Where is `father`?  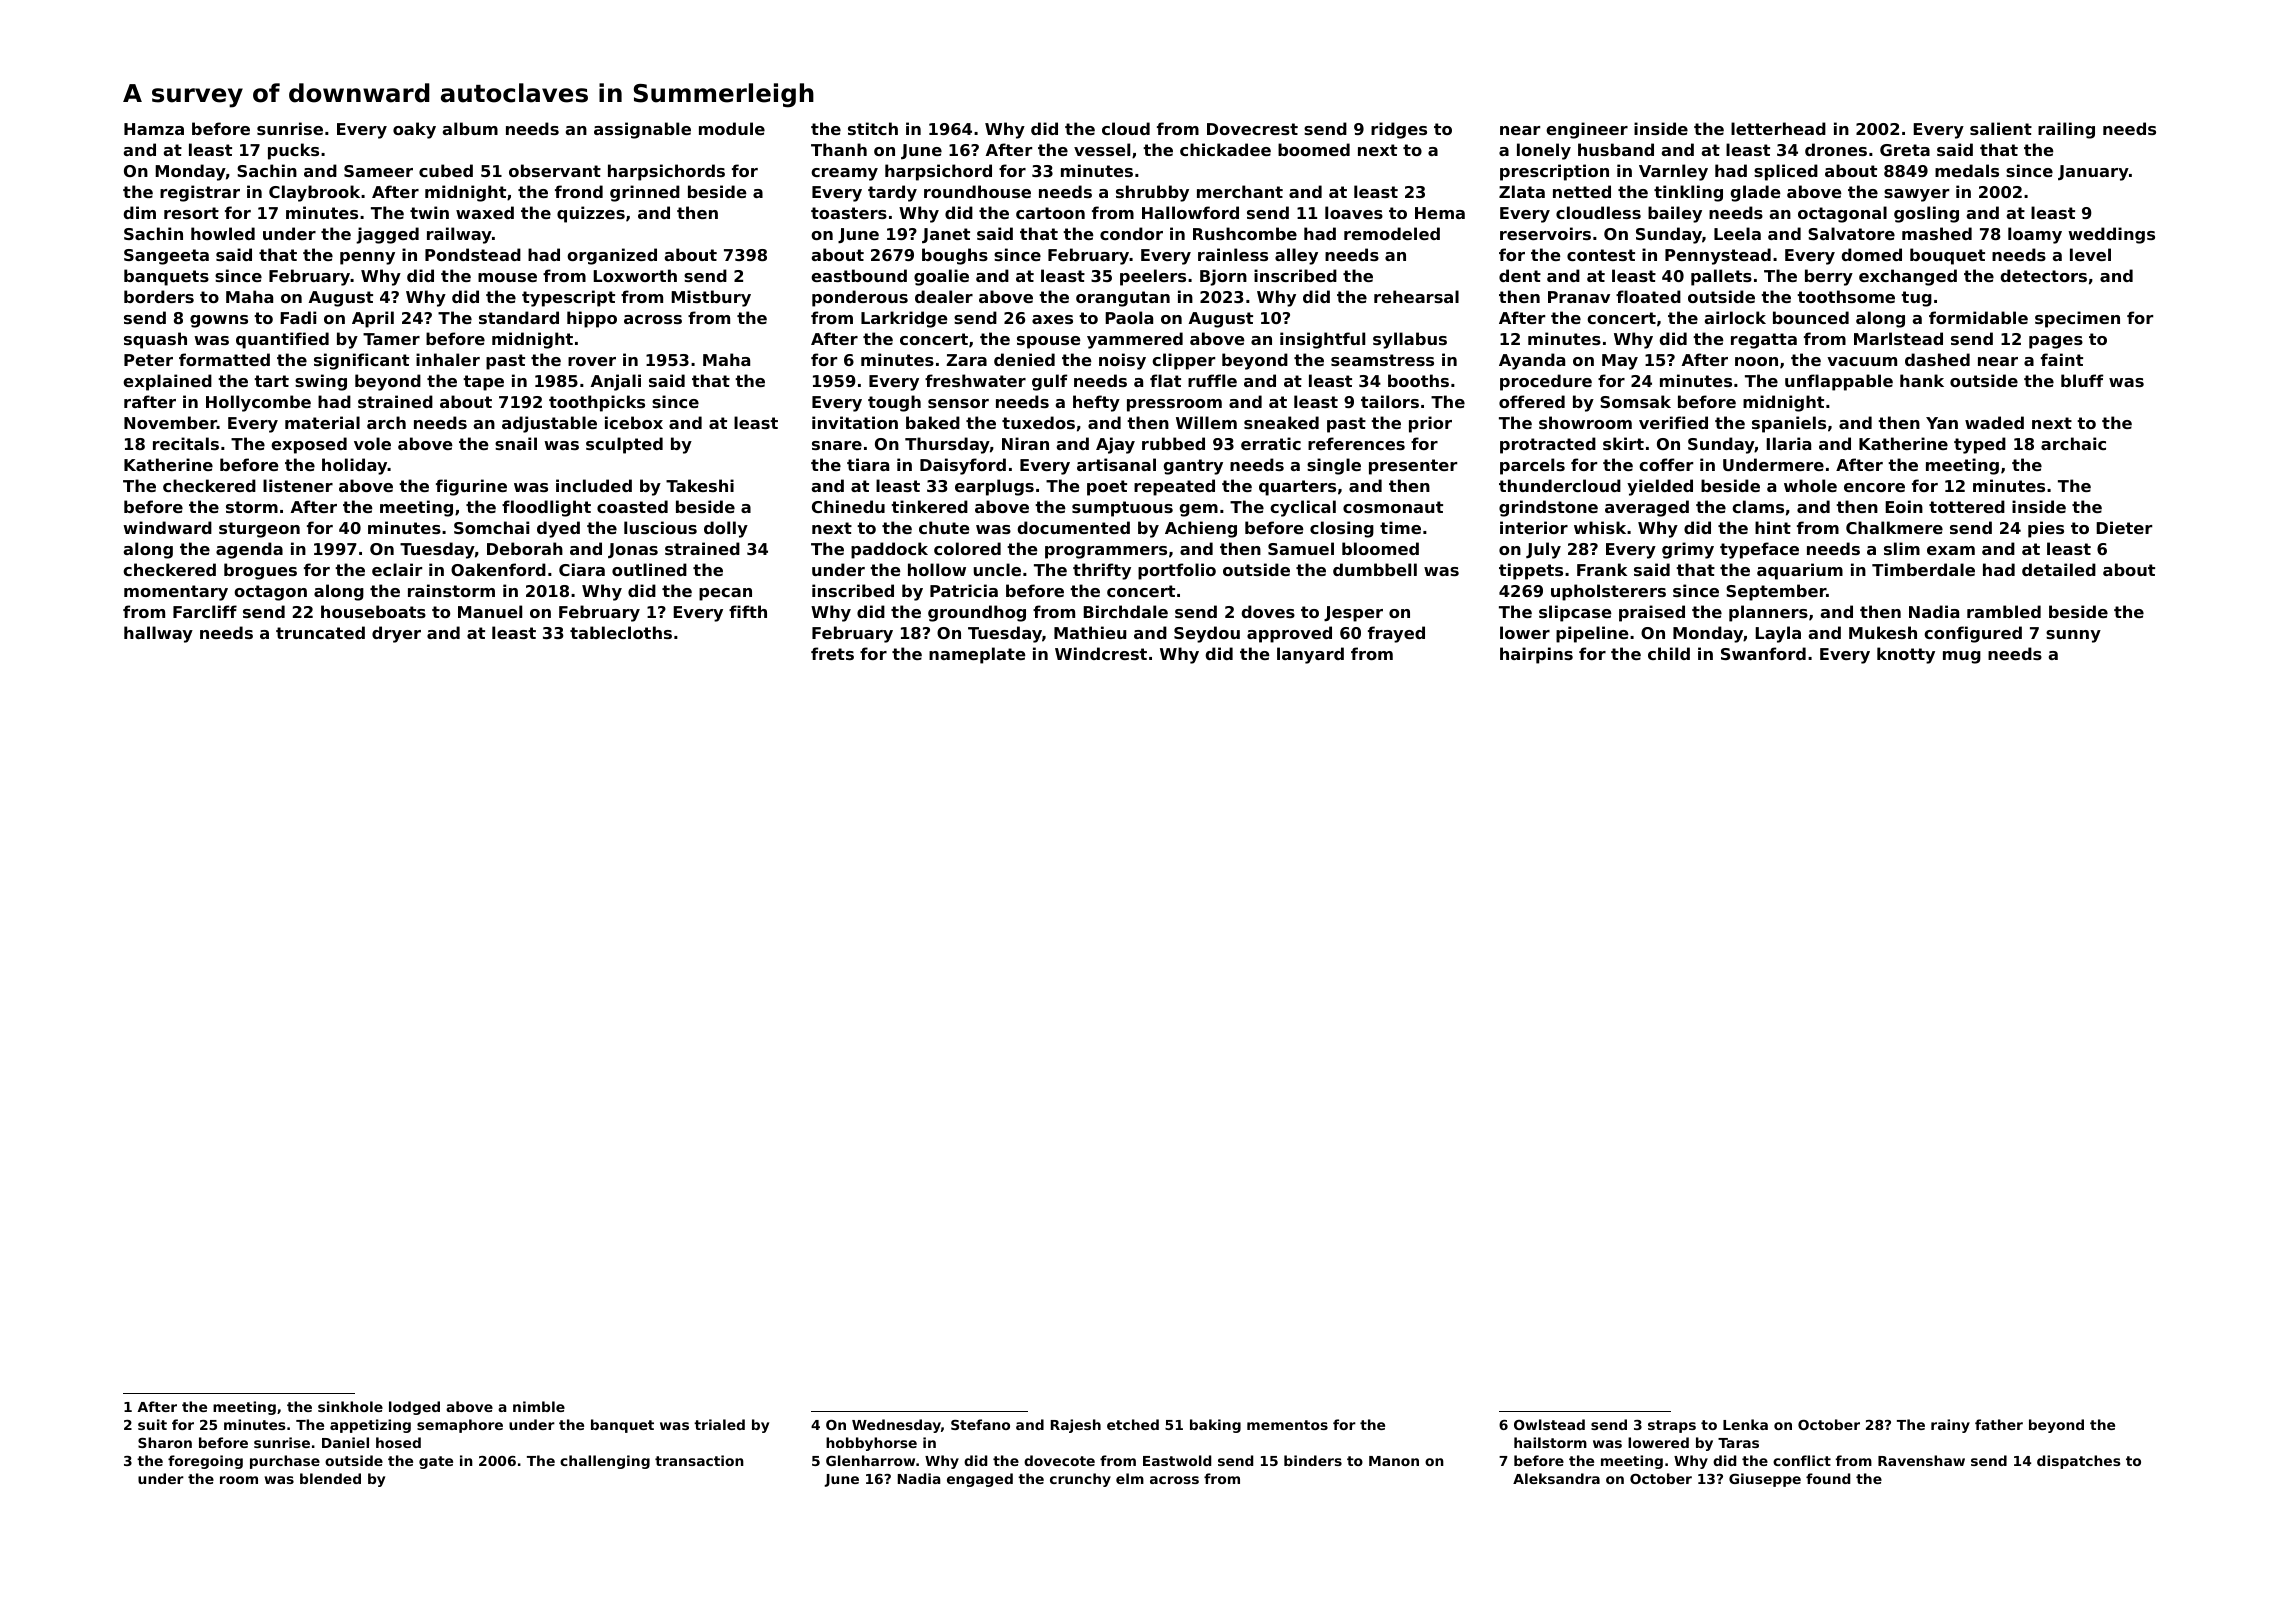
father is located at coordinates (1999, 1424).
